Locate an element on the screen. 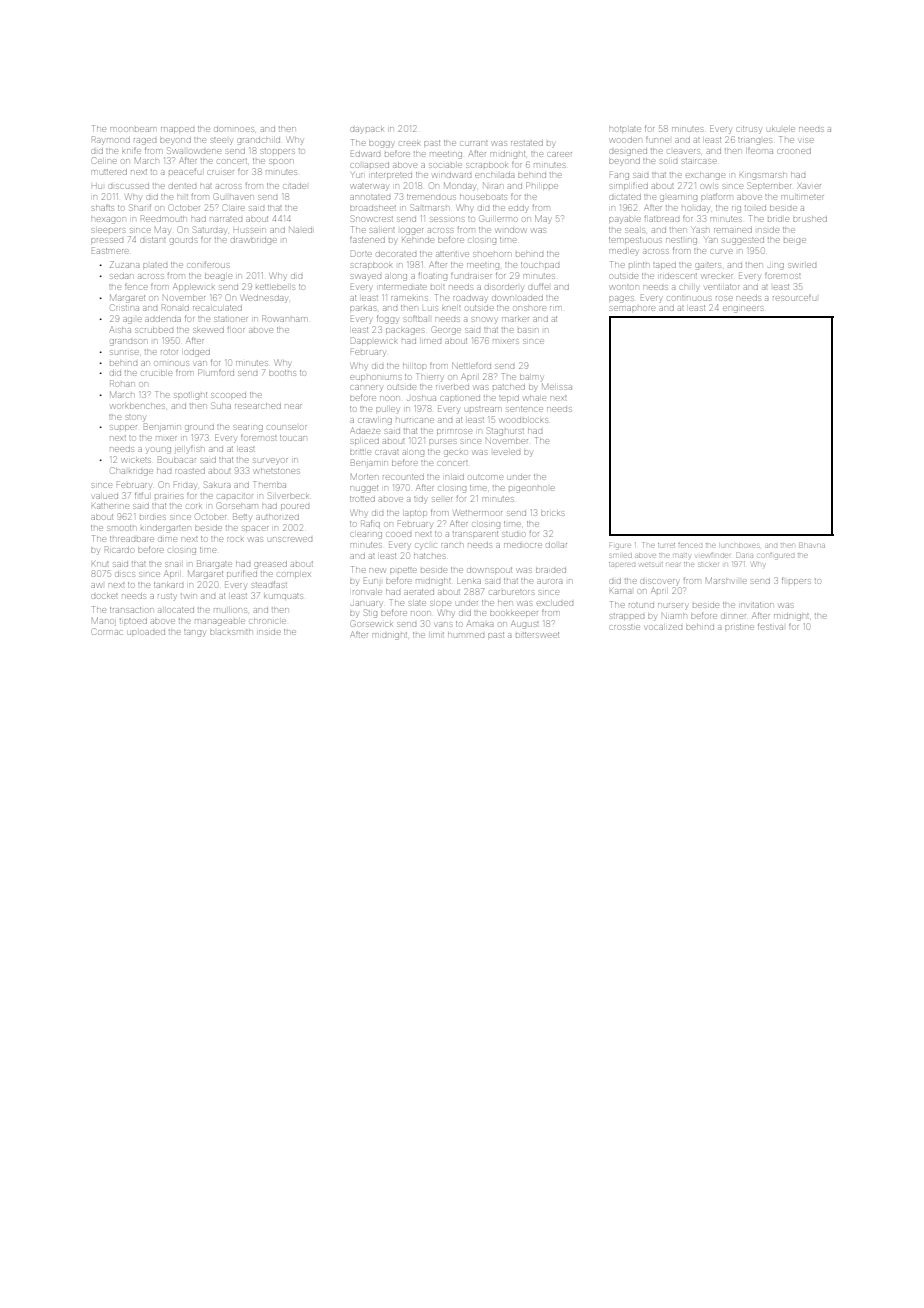 This screenshot has height=1308, width=924. swirled is located at coordinates (802, 265).
